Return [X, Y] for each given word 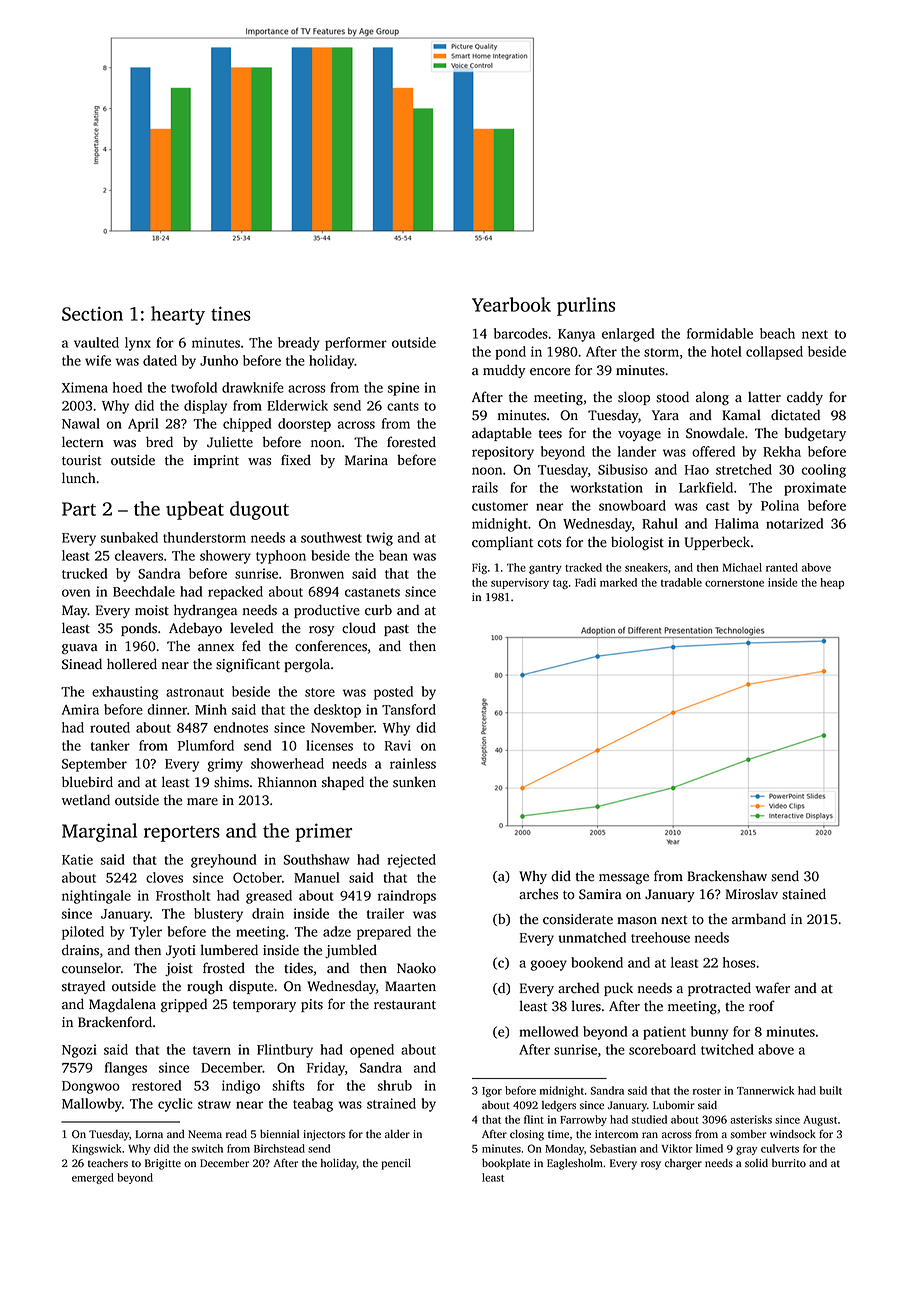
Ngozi [79, 1051]
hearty [178, 315]
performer [356, 344]
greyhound [223, 861]
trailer [385, 913]
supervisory [520, 583]
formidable [720, 333]
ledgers [559, 1106]
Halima [737, 523]
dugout [259, 510]
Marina [366, 460]
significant [248, 665]
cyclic [175, 1105]
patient [664, 1033]
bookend [597, 962]
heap [832, 583]
